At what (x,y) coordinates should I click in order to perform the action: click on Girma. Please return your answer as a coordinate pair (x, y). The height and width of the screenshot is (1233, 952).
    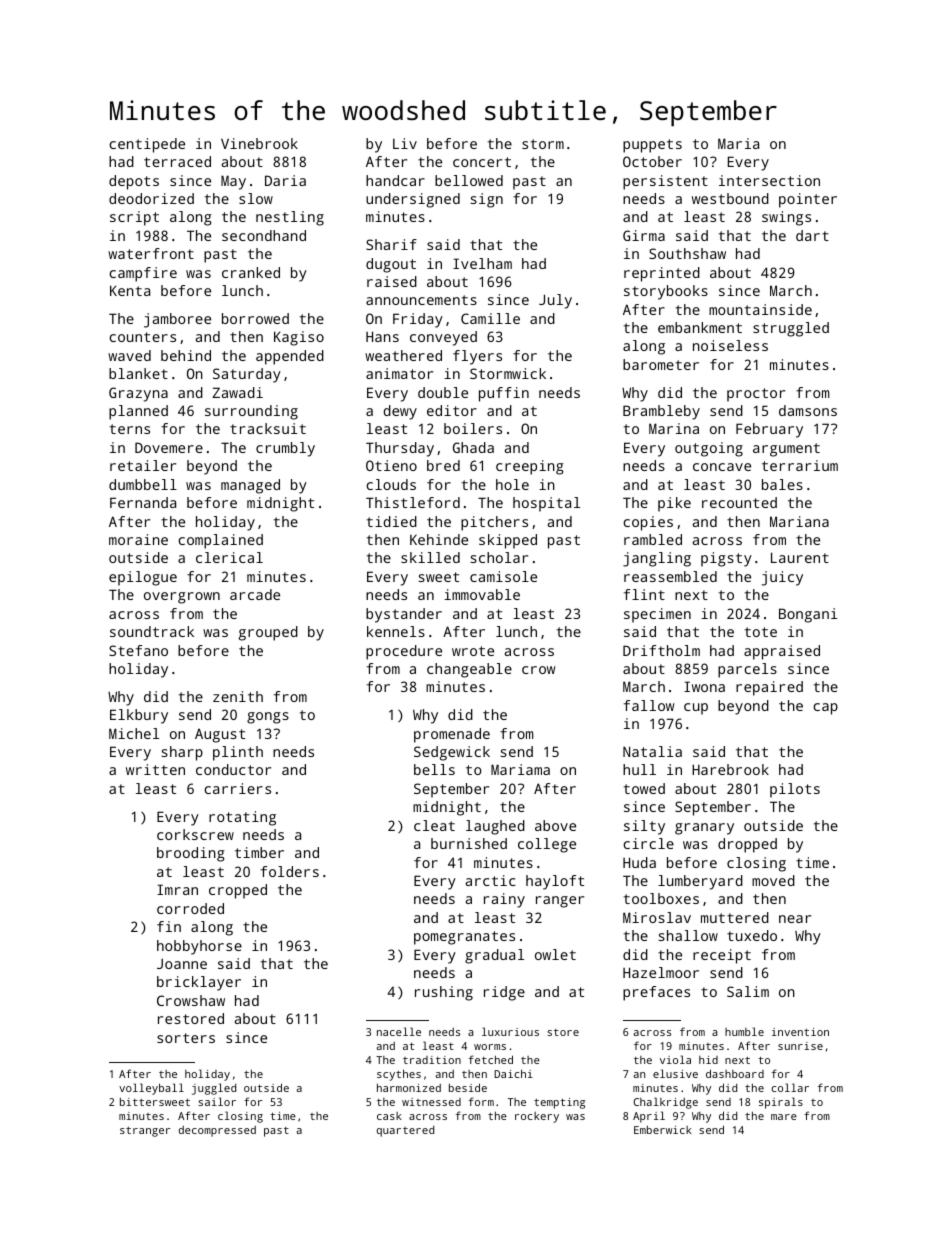
    Looking at the image, I should click on (644, 235).
